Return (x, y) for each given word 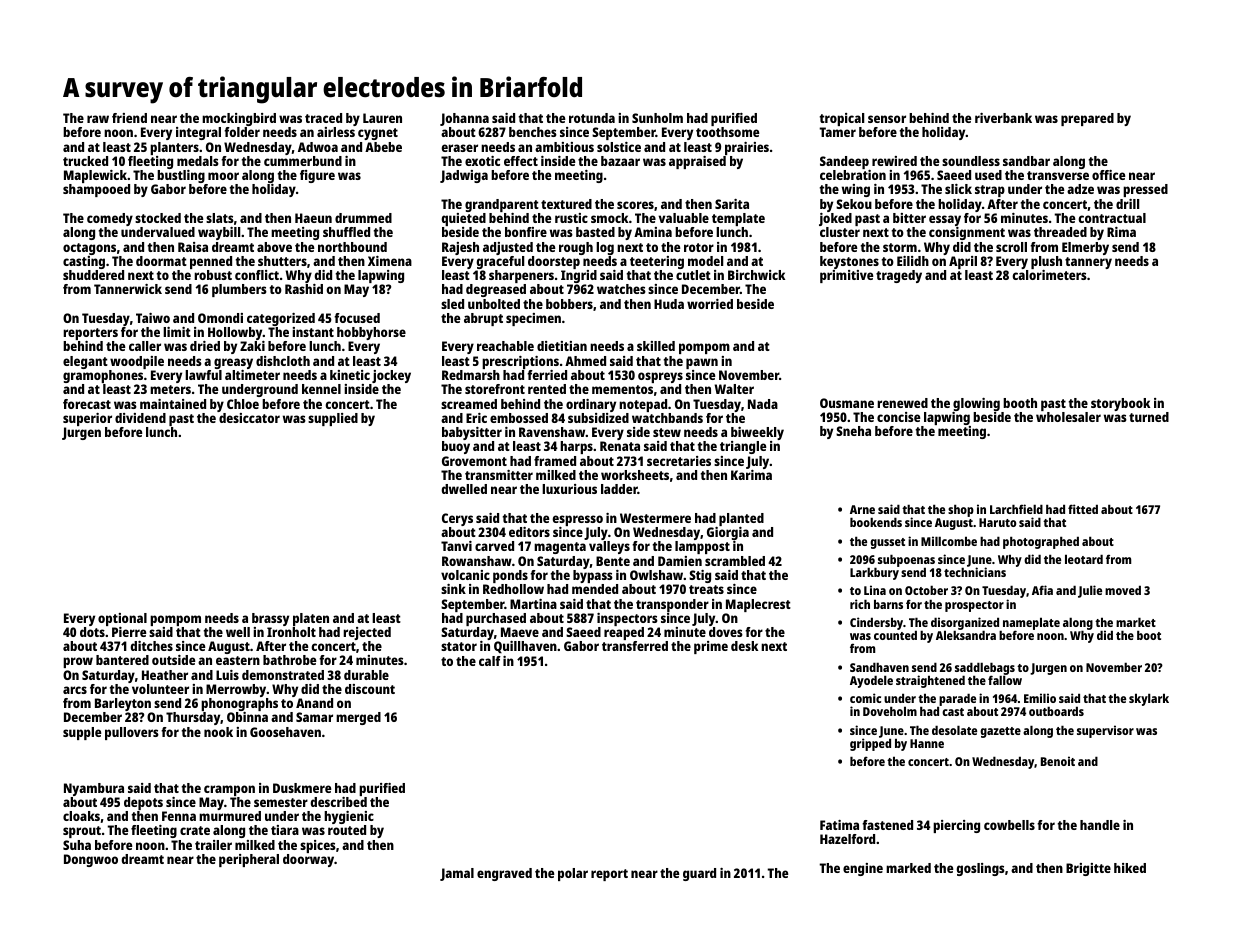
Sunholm (657, 118)
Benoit (1058, 761)
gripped (870, 744)
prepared (1087, 119)
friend (129, 118)
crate (195, 830)
